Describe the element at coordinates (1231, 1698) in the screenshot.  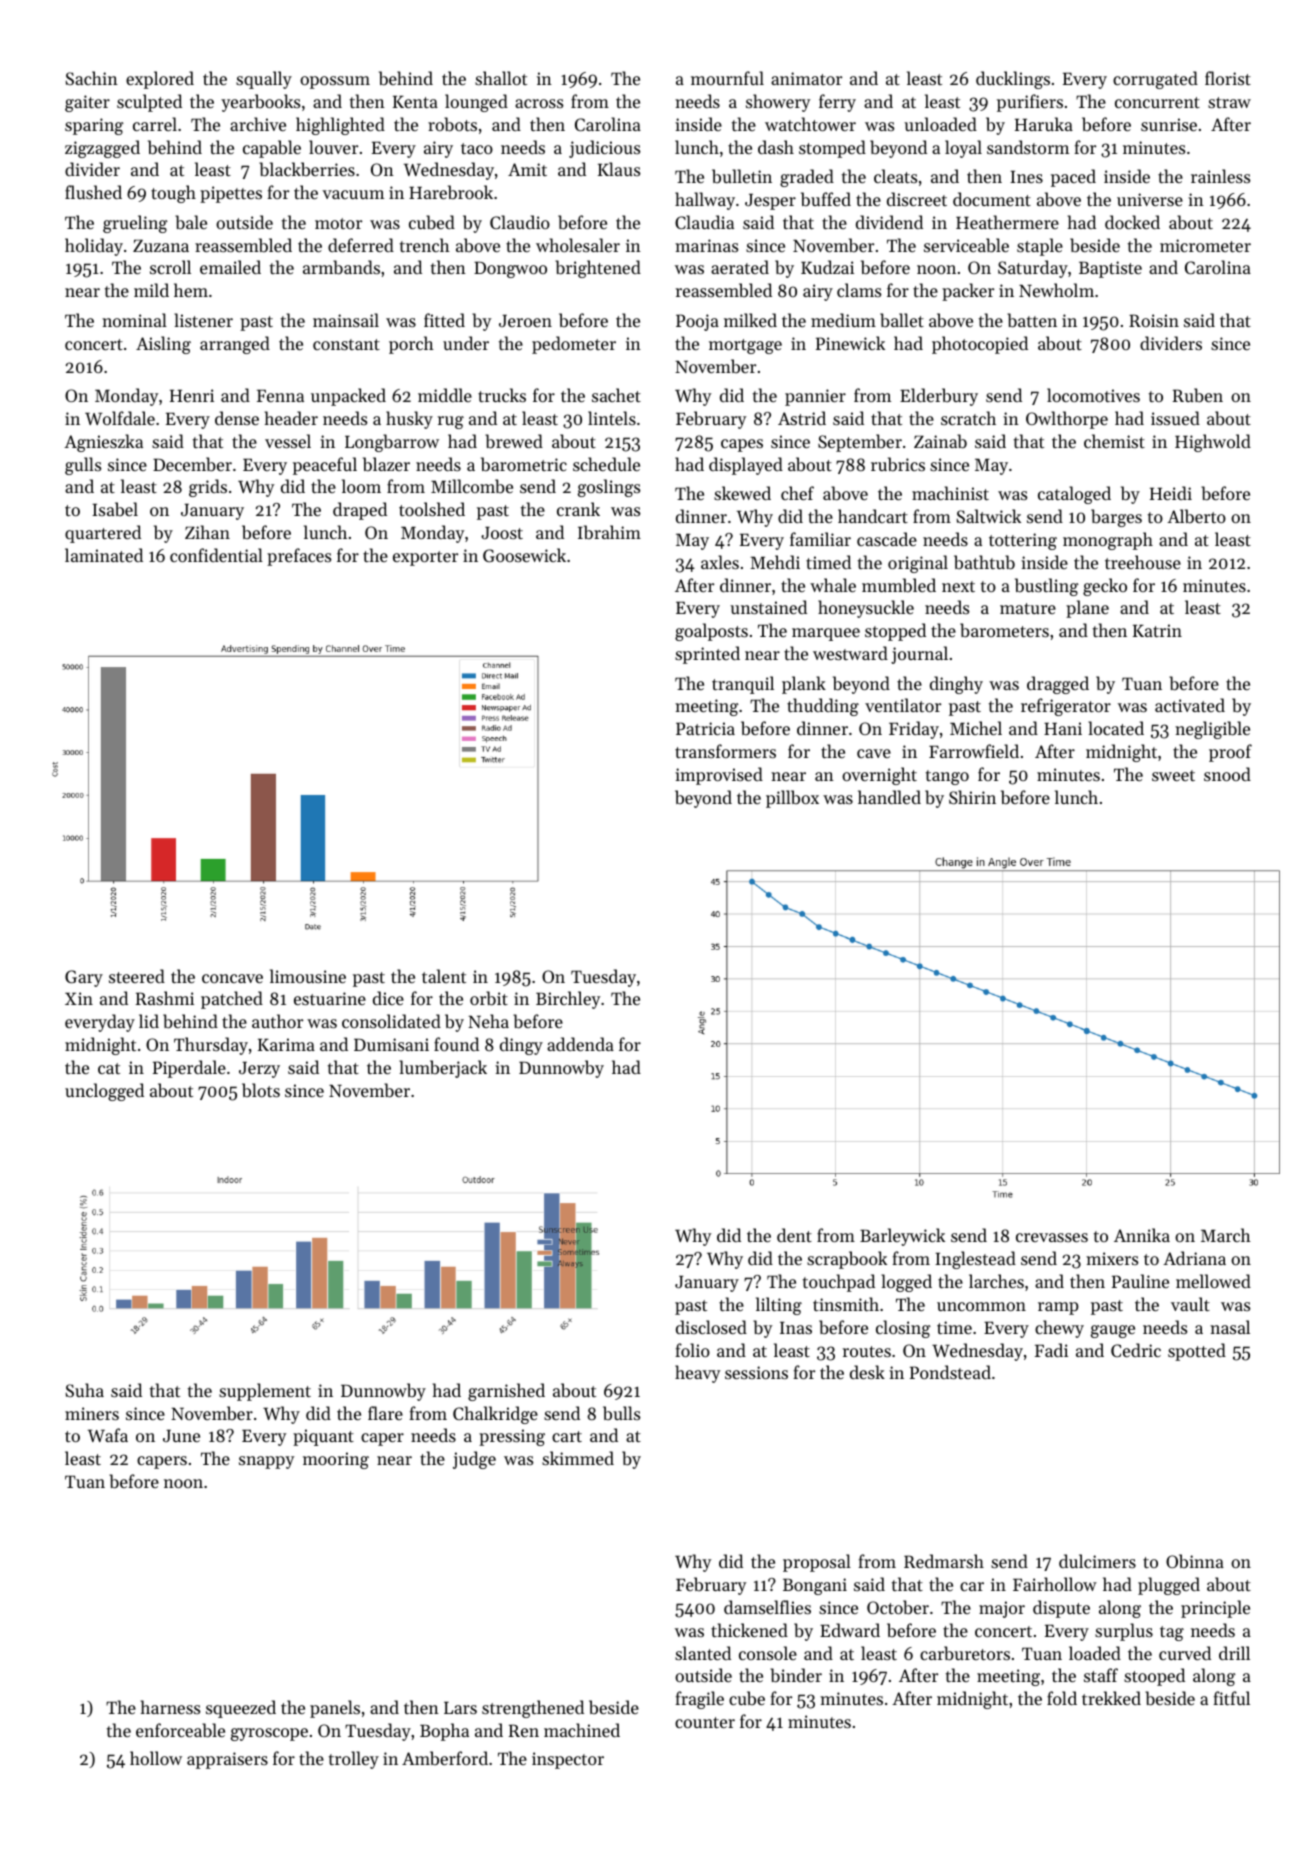
I see `fitful` at that location.
